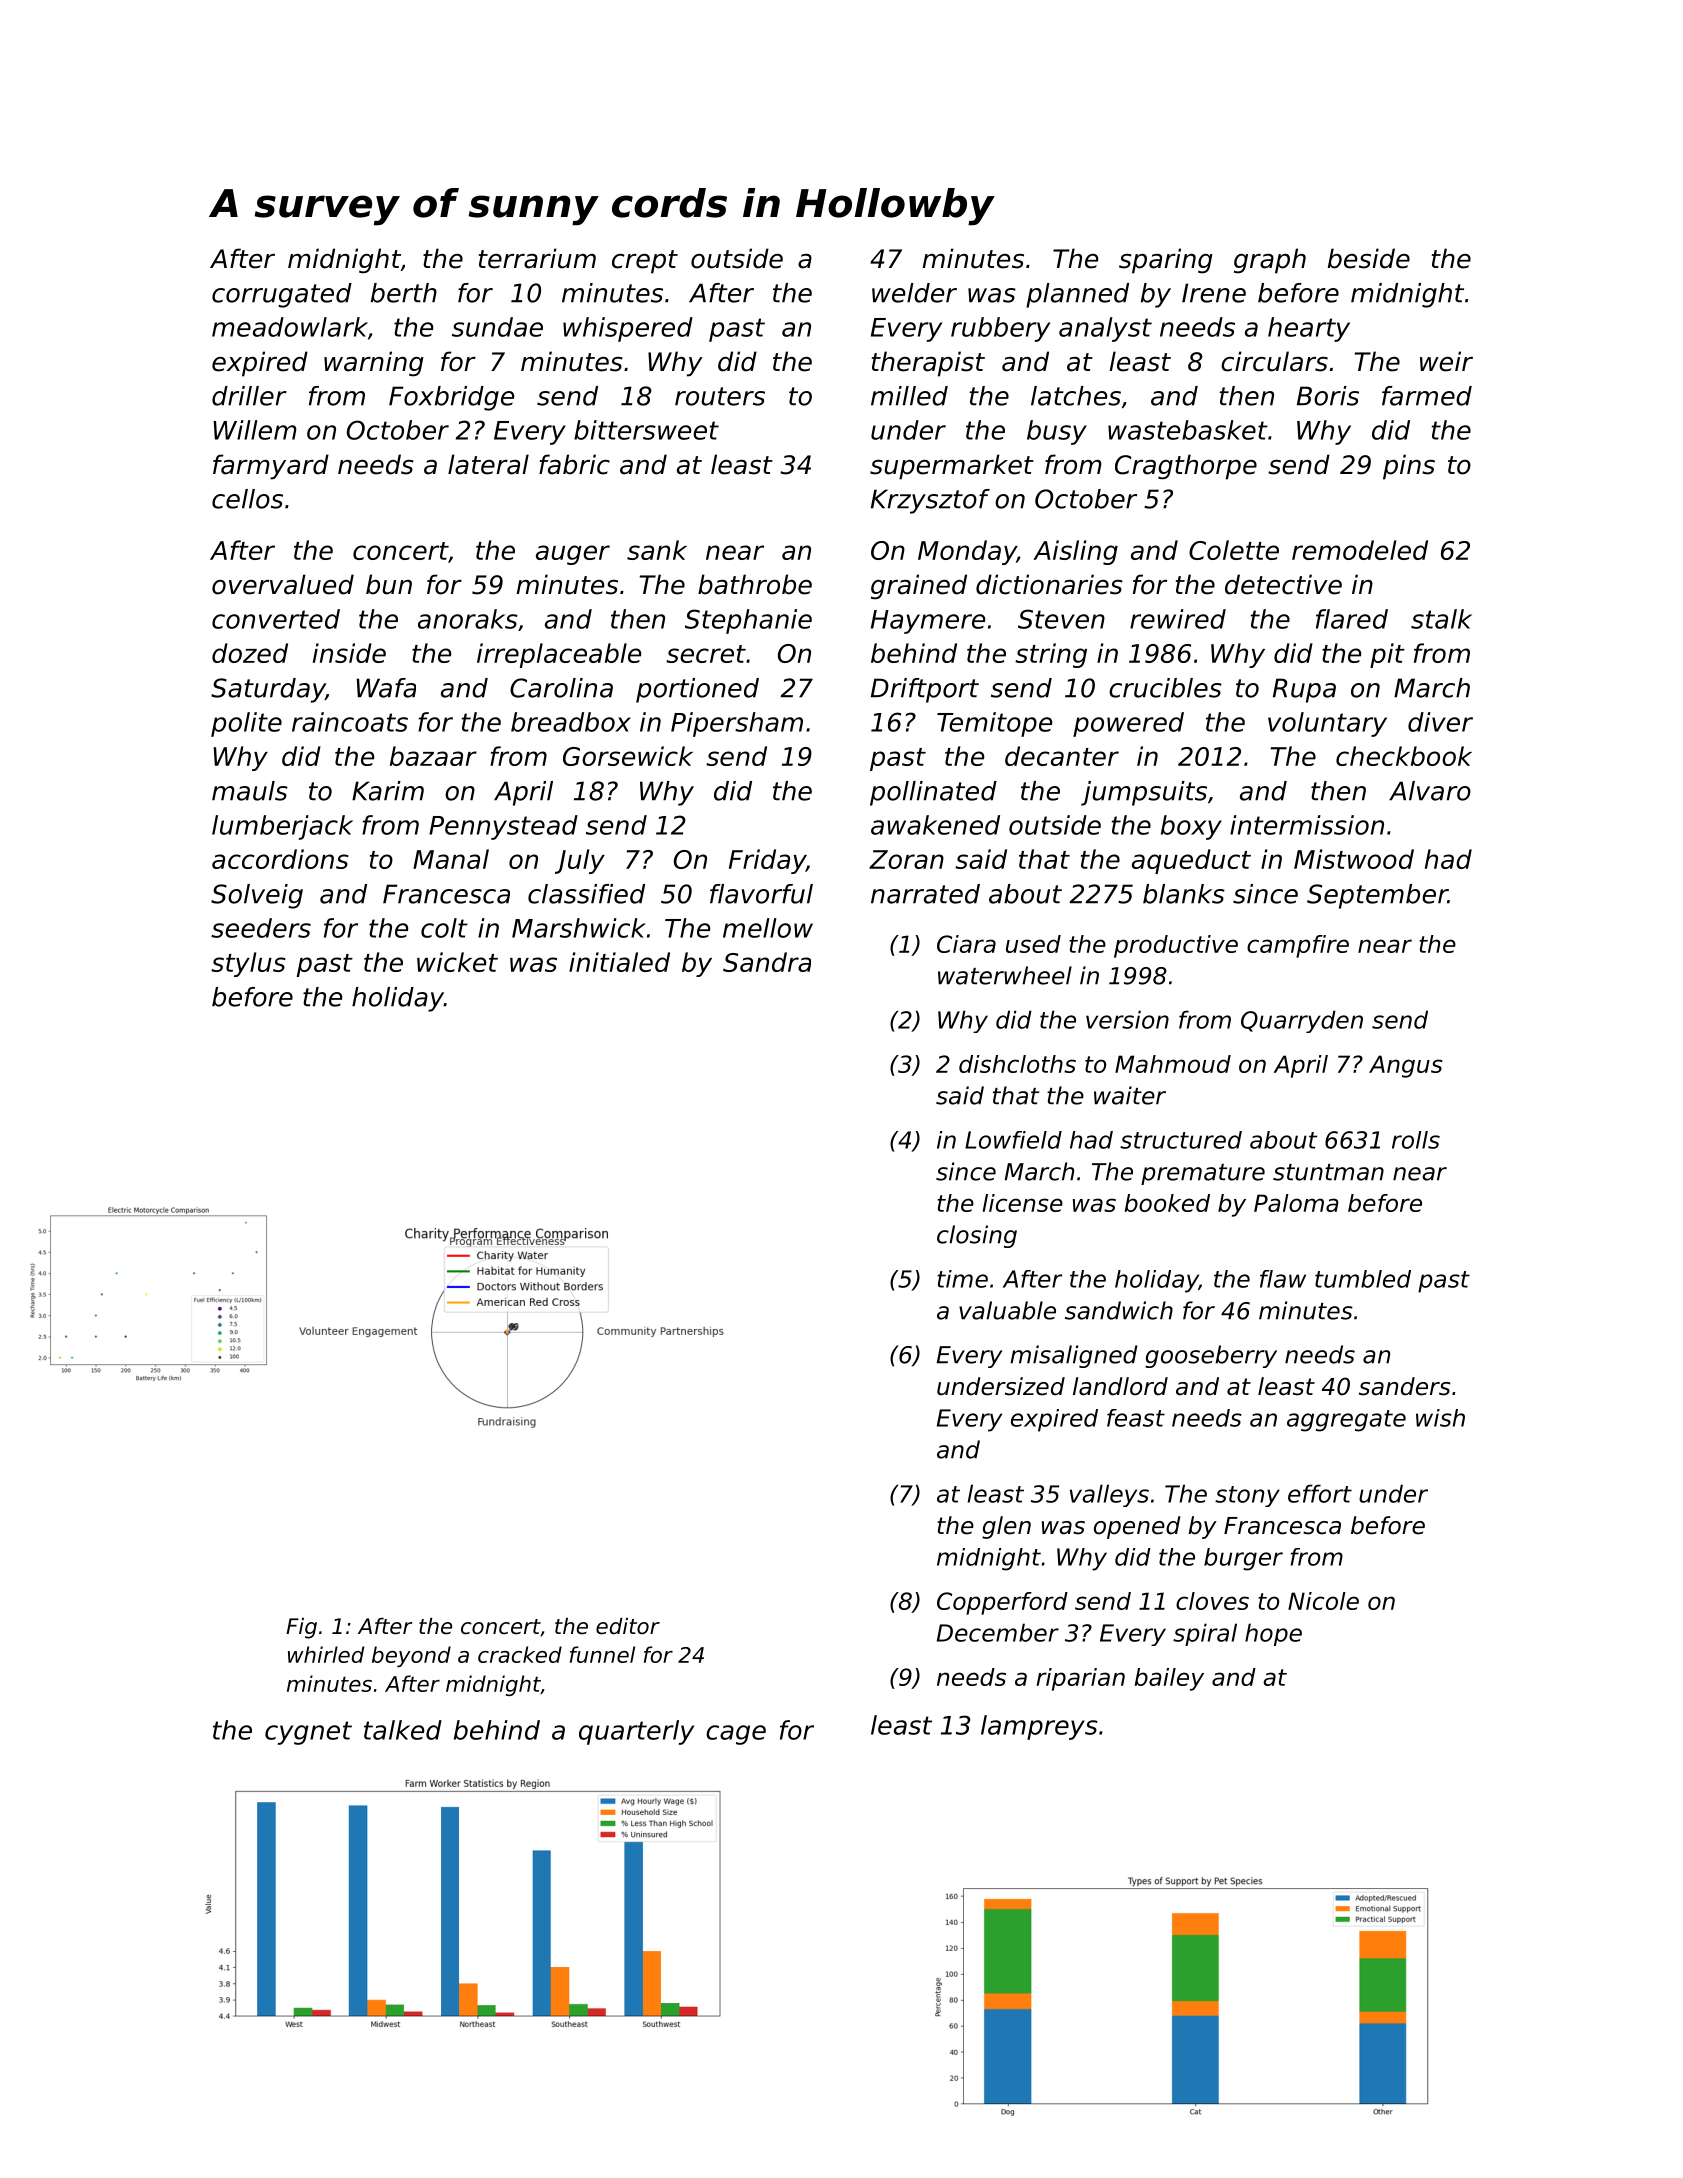 The width and height of the image is (1683, 2178). Describe the element at coordinates (1406, 1066) in the image. I see `Angus` at that location.
